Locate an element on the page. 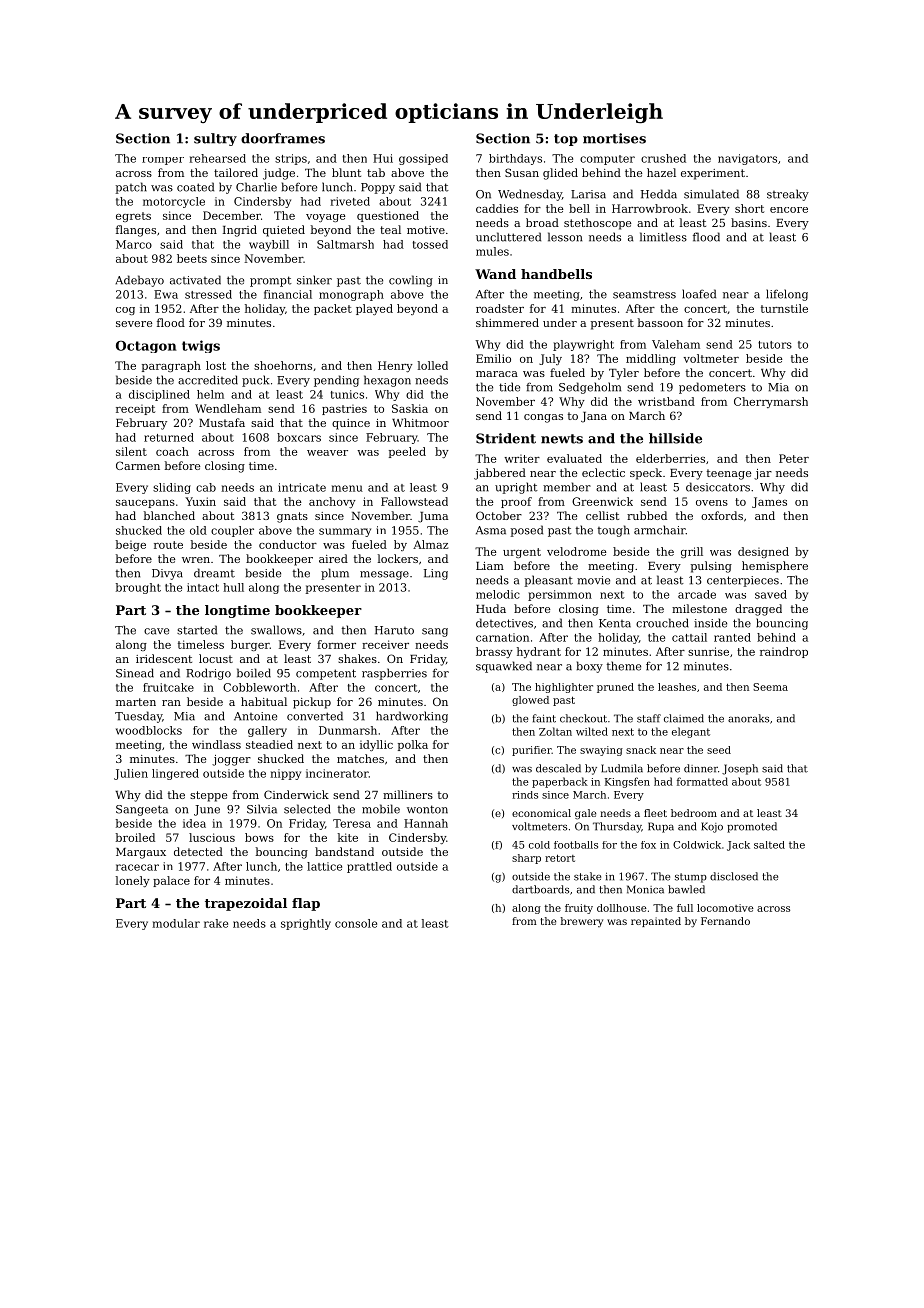  blanched is located at coordinates (169, 515).
